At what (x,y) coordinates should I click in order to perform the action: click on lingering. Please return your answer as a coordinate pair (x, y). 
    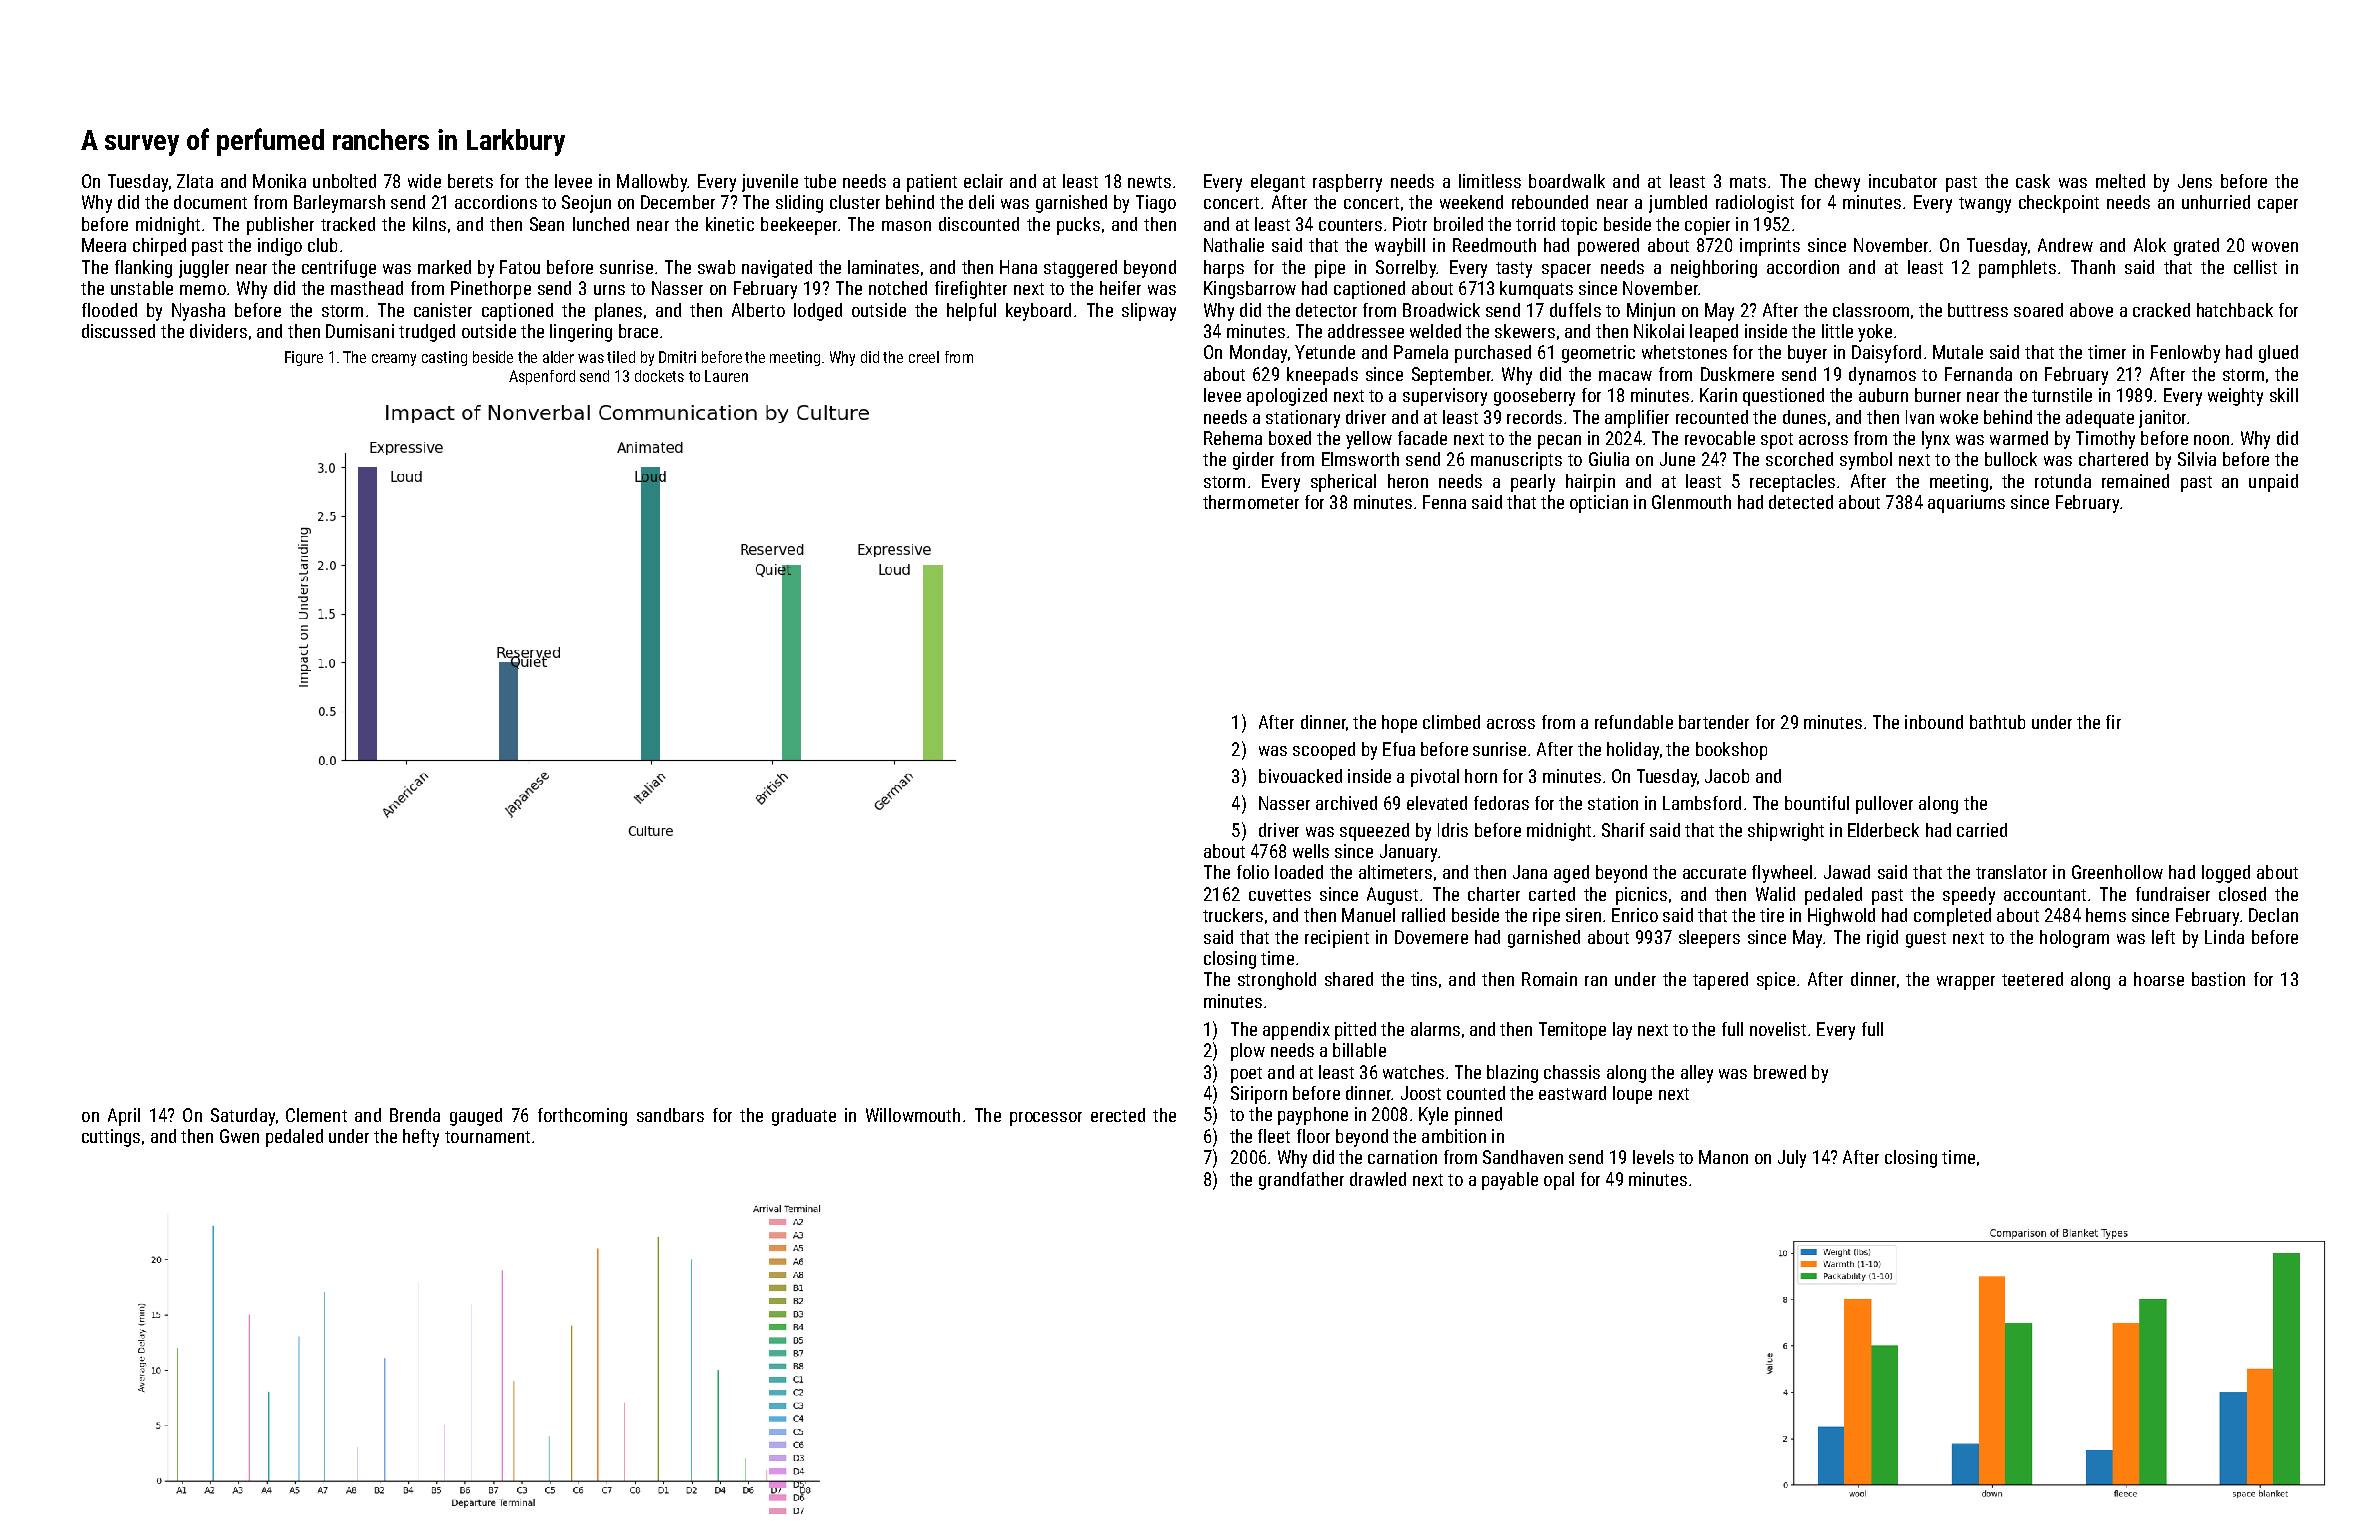
    Looking at the image, I should click on (581, 333).
